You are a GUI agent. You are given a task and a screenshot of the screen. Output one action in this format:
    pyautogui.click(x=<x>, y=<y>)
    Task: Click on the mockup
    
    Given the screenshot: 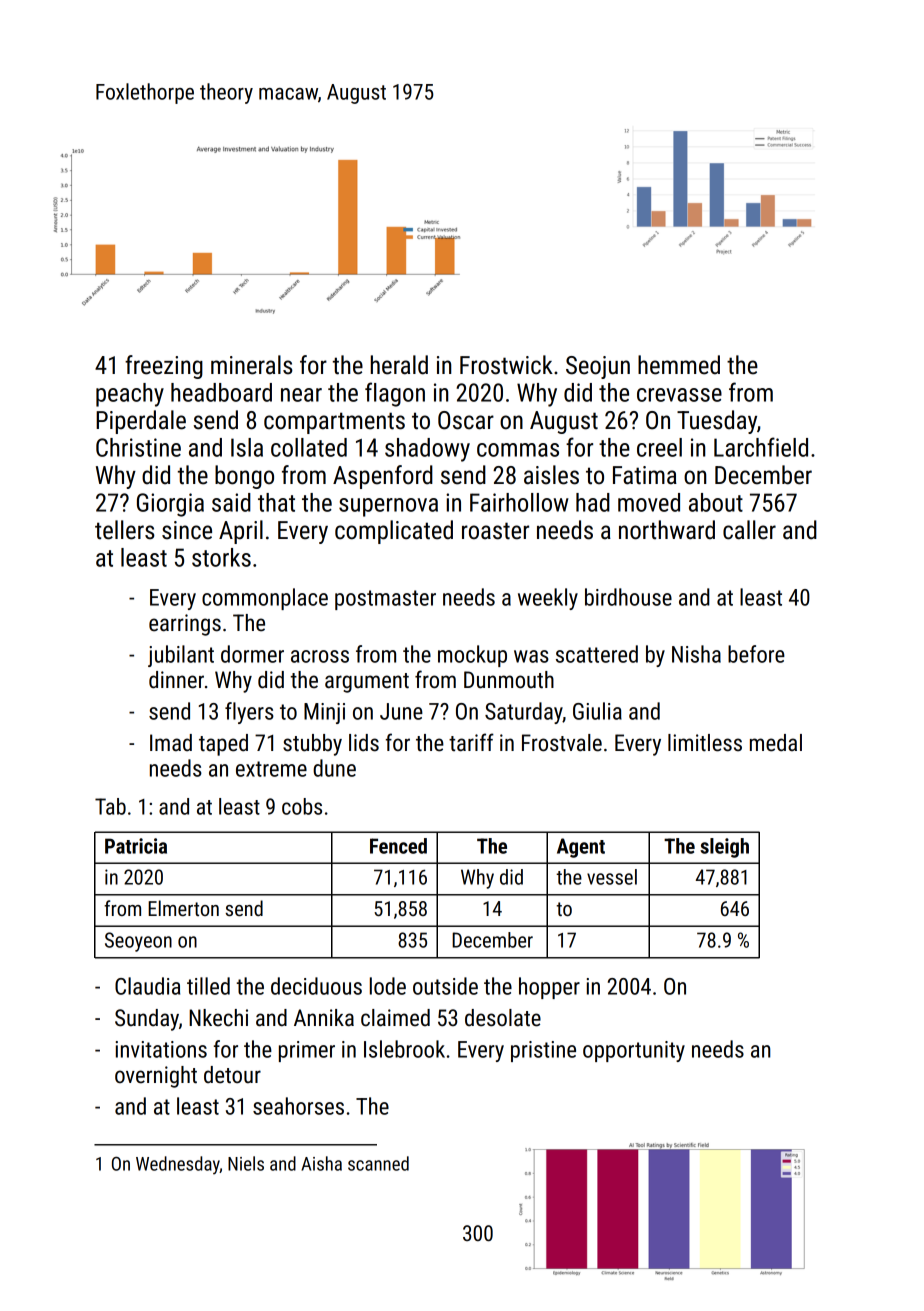 What is the action you would take?
    pyautogui.click(x=472, y=656)
